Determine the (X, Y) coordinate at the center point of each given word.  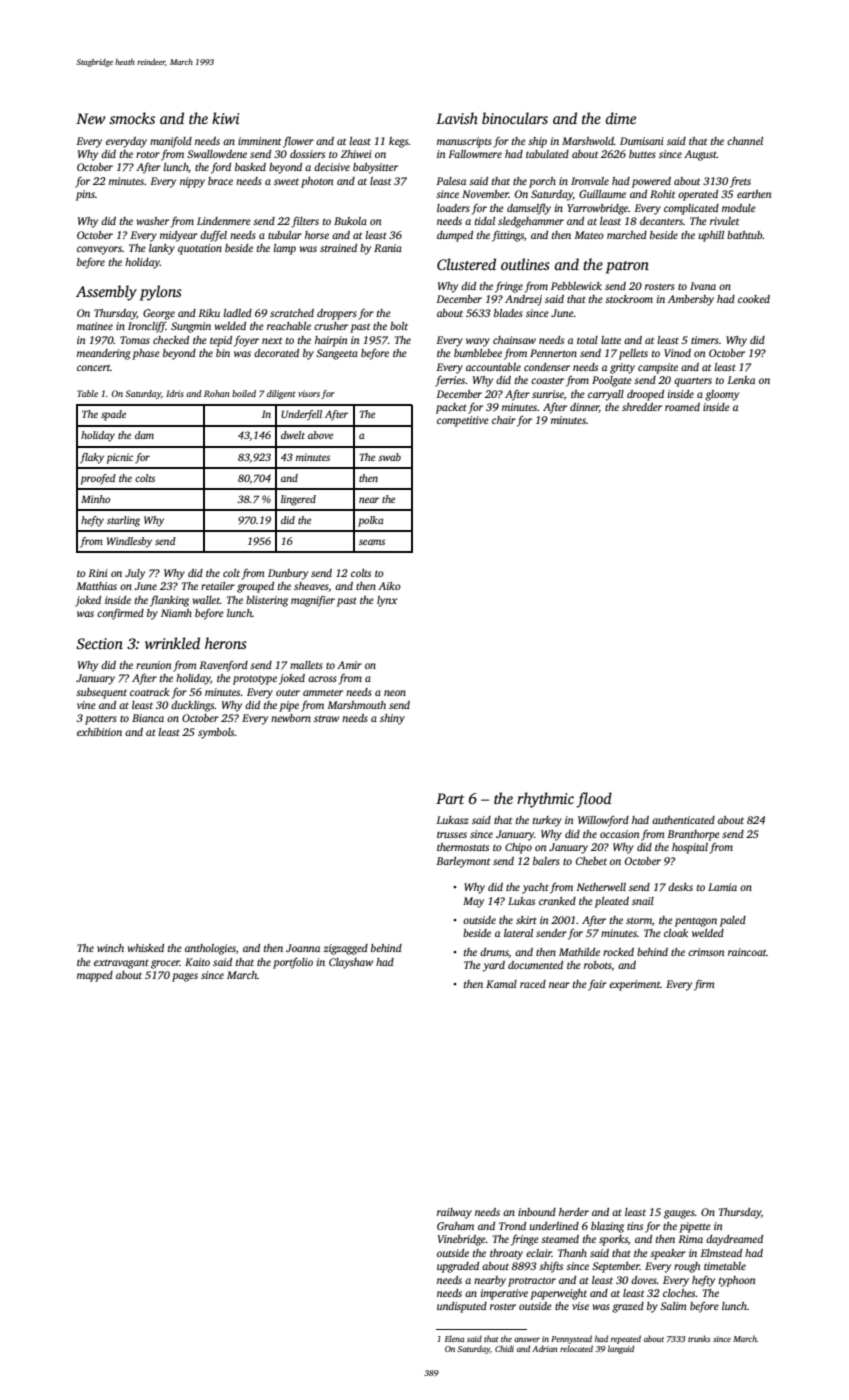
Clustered (466, 264)
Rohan (217, 393)
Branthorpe (693, 835)
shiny (392, 719)
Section (99, 643)
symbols (216, 733)
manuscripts (464, 142)
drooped (645, 395)
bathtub (744, 235)
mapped (95, 976)
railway (454, 1213)
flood (594, 800)
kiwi (226, 118)
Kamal (501, 984)
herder (574, 1212)
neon (395, 693)
